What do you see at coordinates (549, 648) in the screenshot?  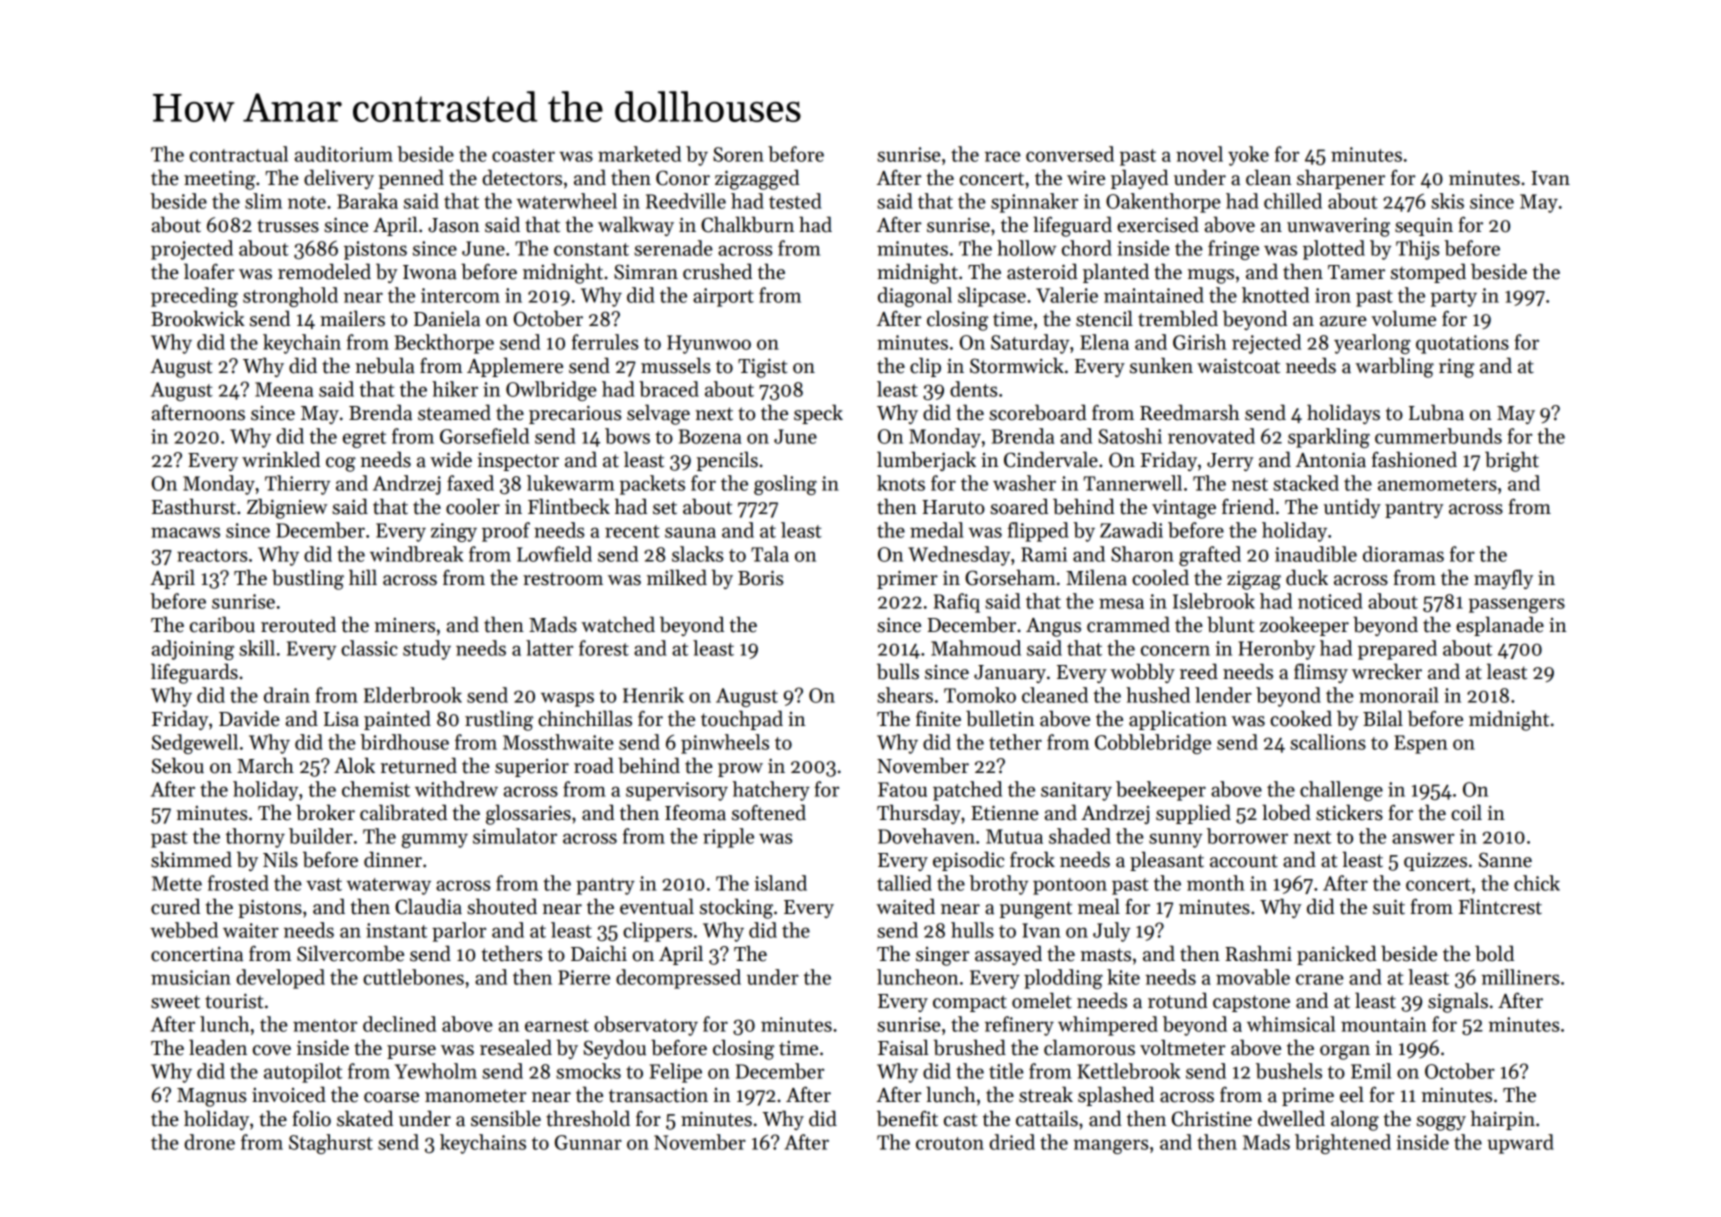 I see `latter` at bounding box center [549, 648].
